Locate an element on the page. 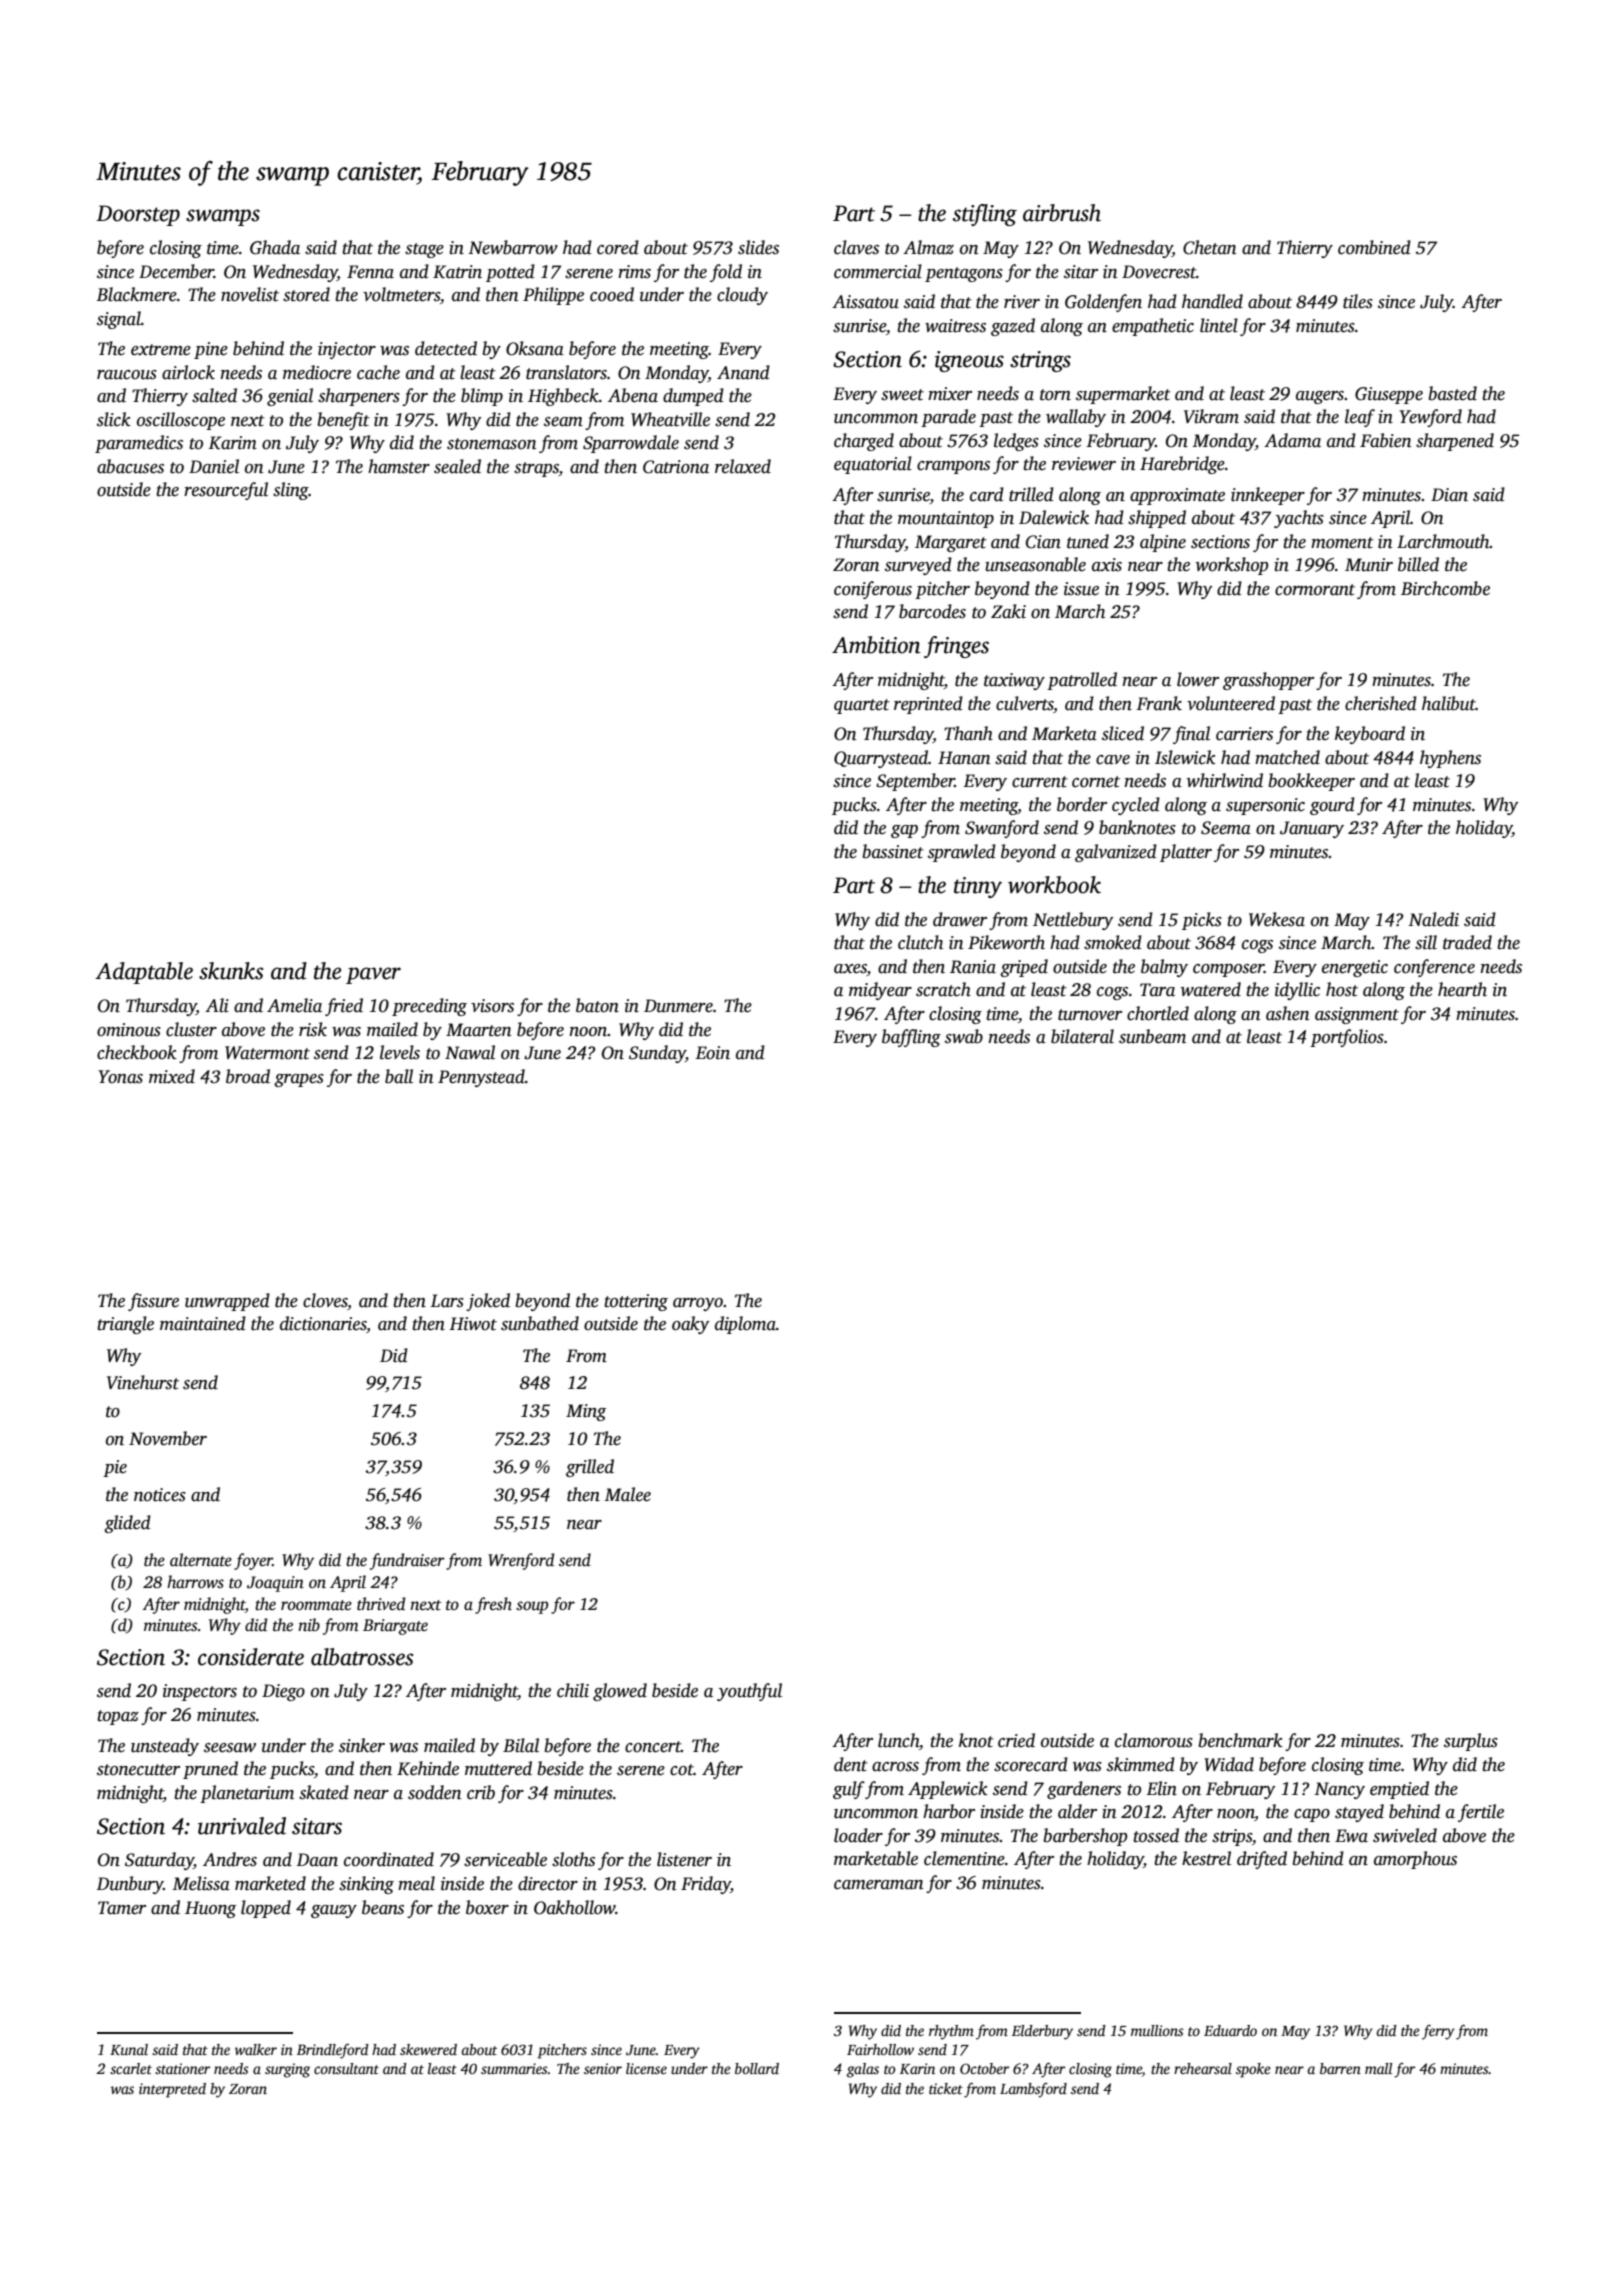  stage is located at coordinates (424, 250).
